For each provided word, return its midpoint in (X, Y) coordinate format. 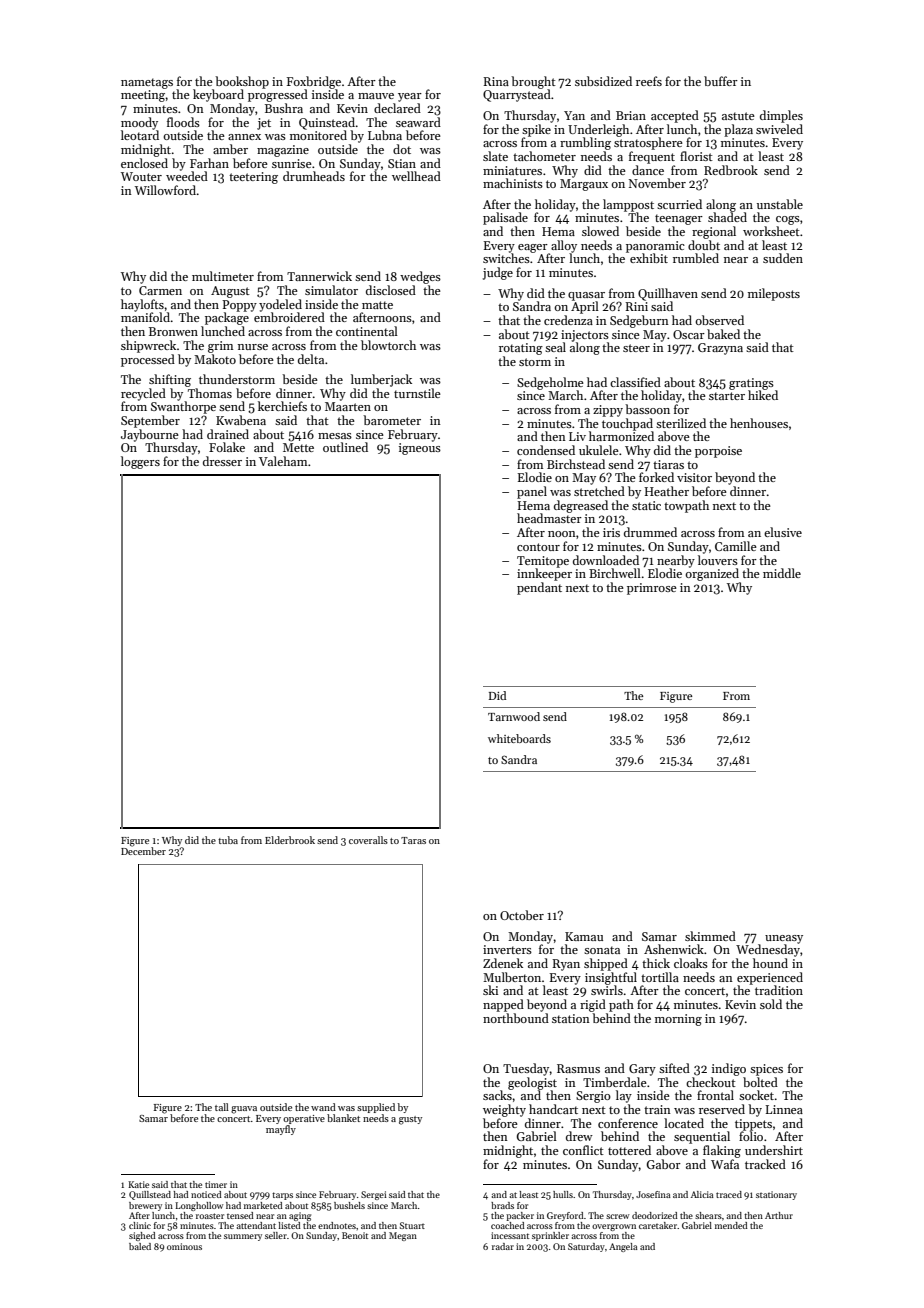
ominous (184, 1246)
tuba (228, 840)
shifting (170, 380)
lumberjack (381, 380)
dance (648, 170)
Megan (403, 1236)
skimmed (710, 936)
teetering (253, 178)
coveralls (368, 840)
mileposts (774, 294)
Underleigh (598, 130)
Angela (623, 1247)
